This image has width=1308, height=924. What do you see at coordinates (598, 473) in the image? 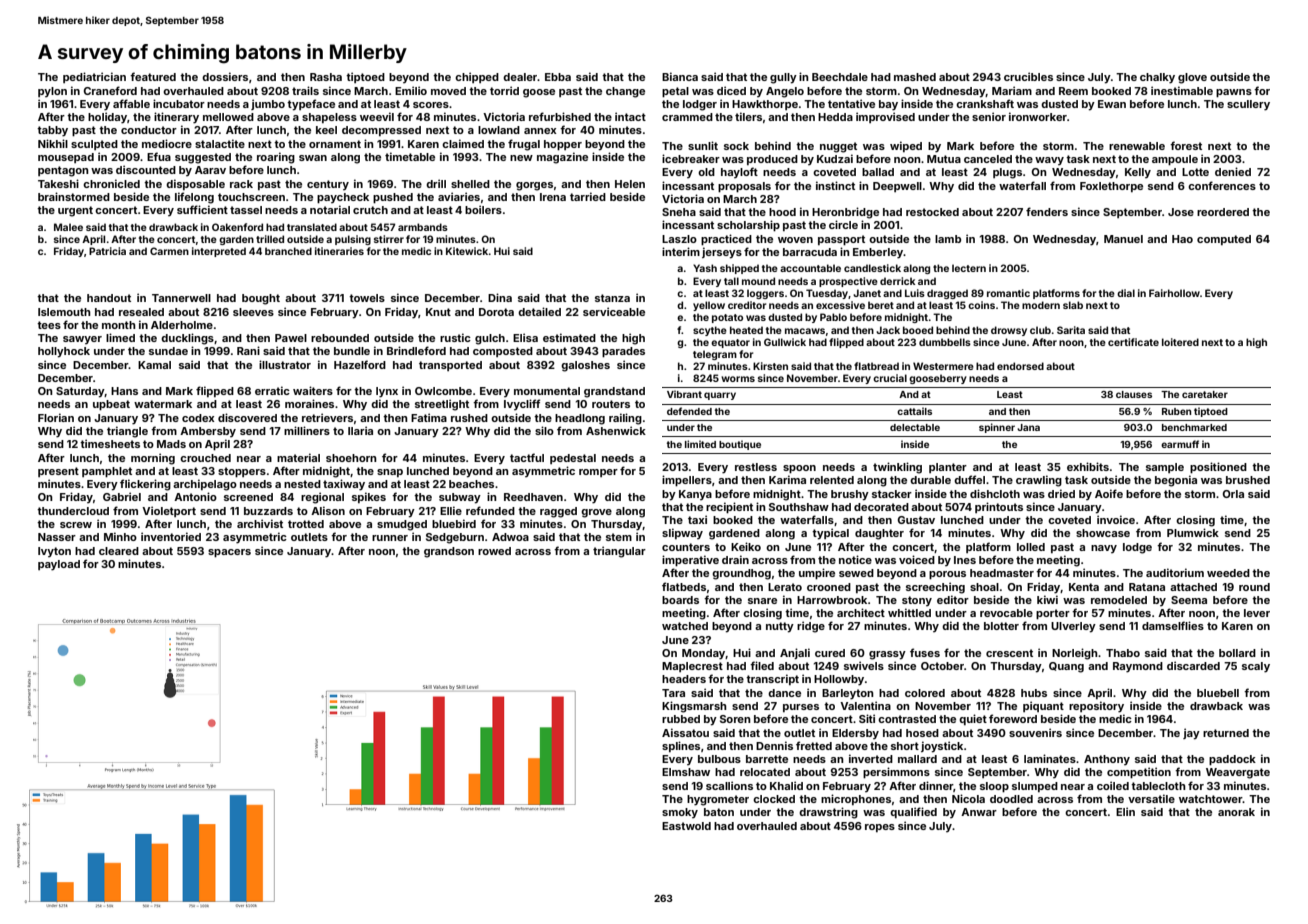
I see `romper` at bounding box center [598, 473].
